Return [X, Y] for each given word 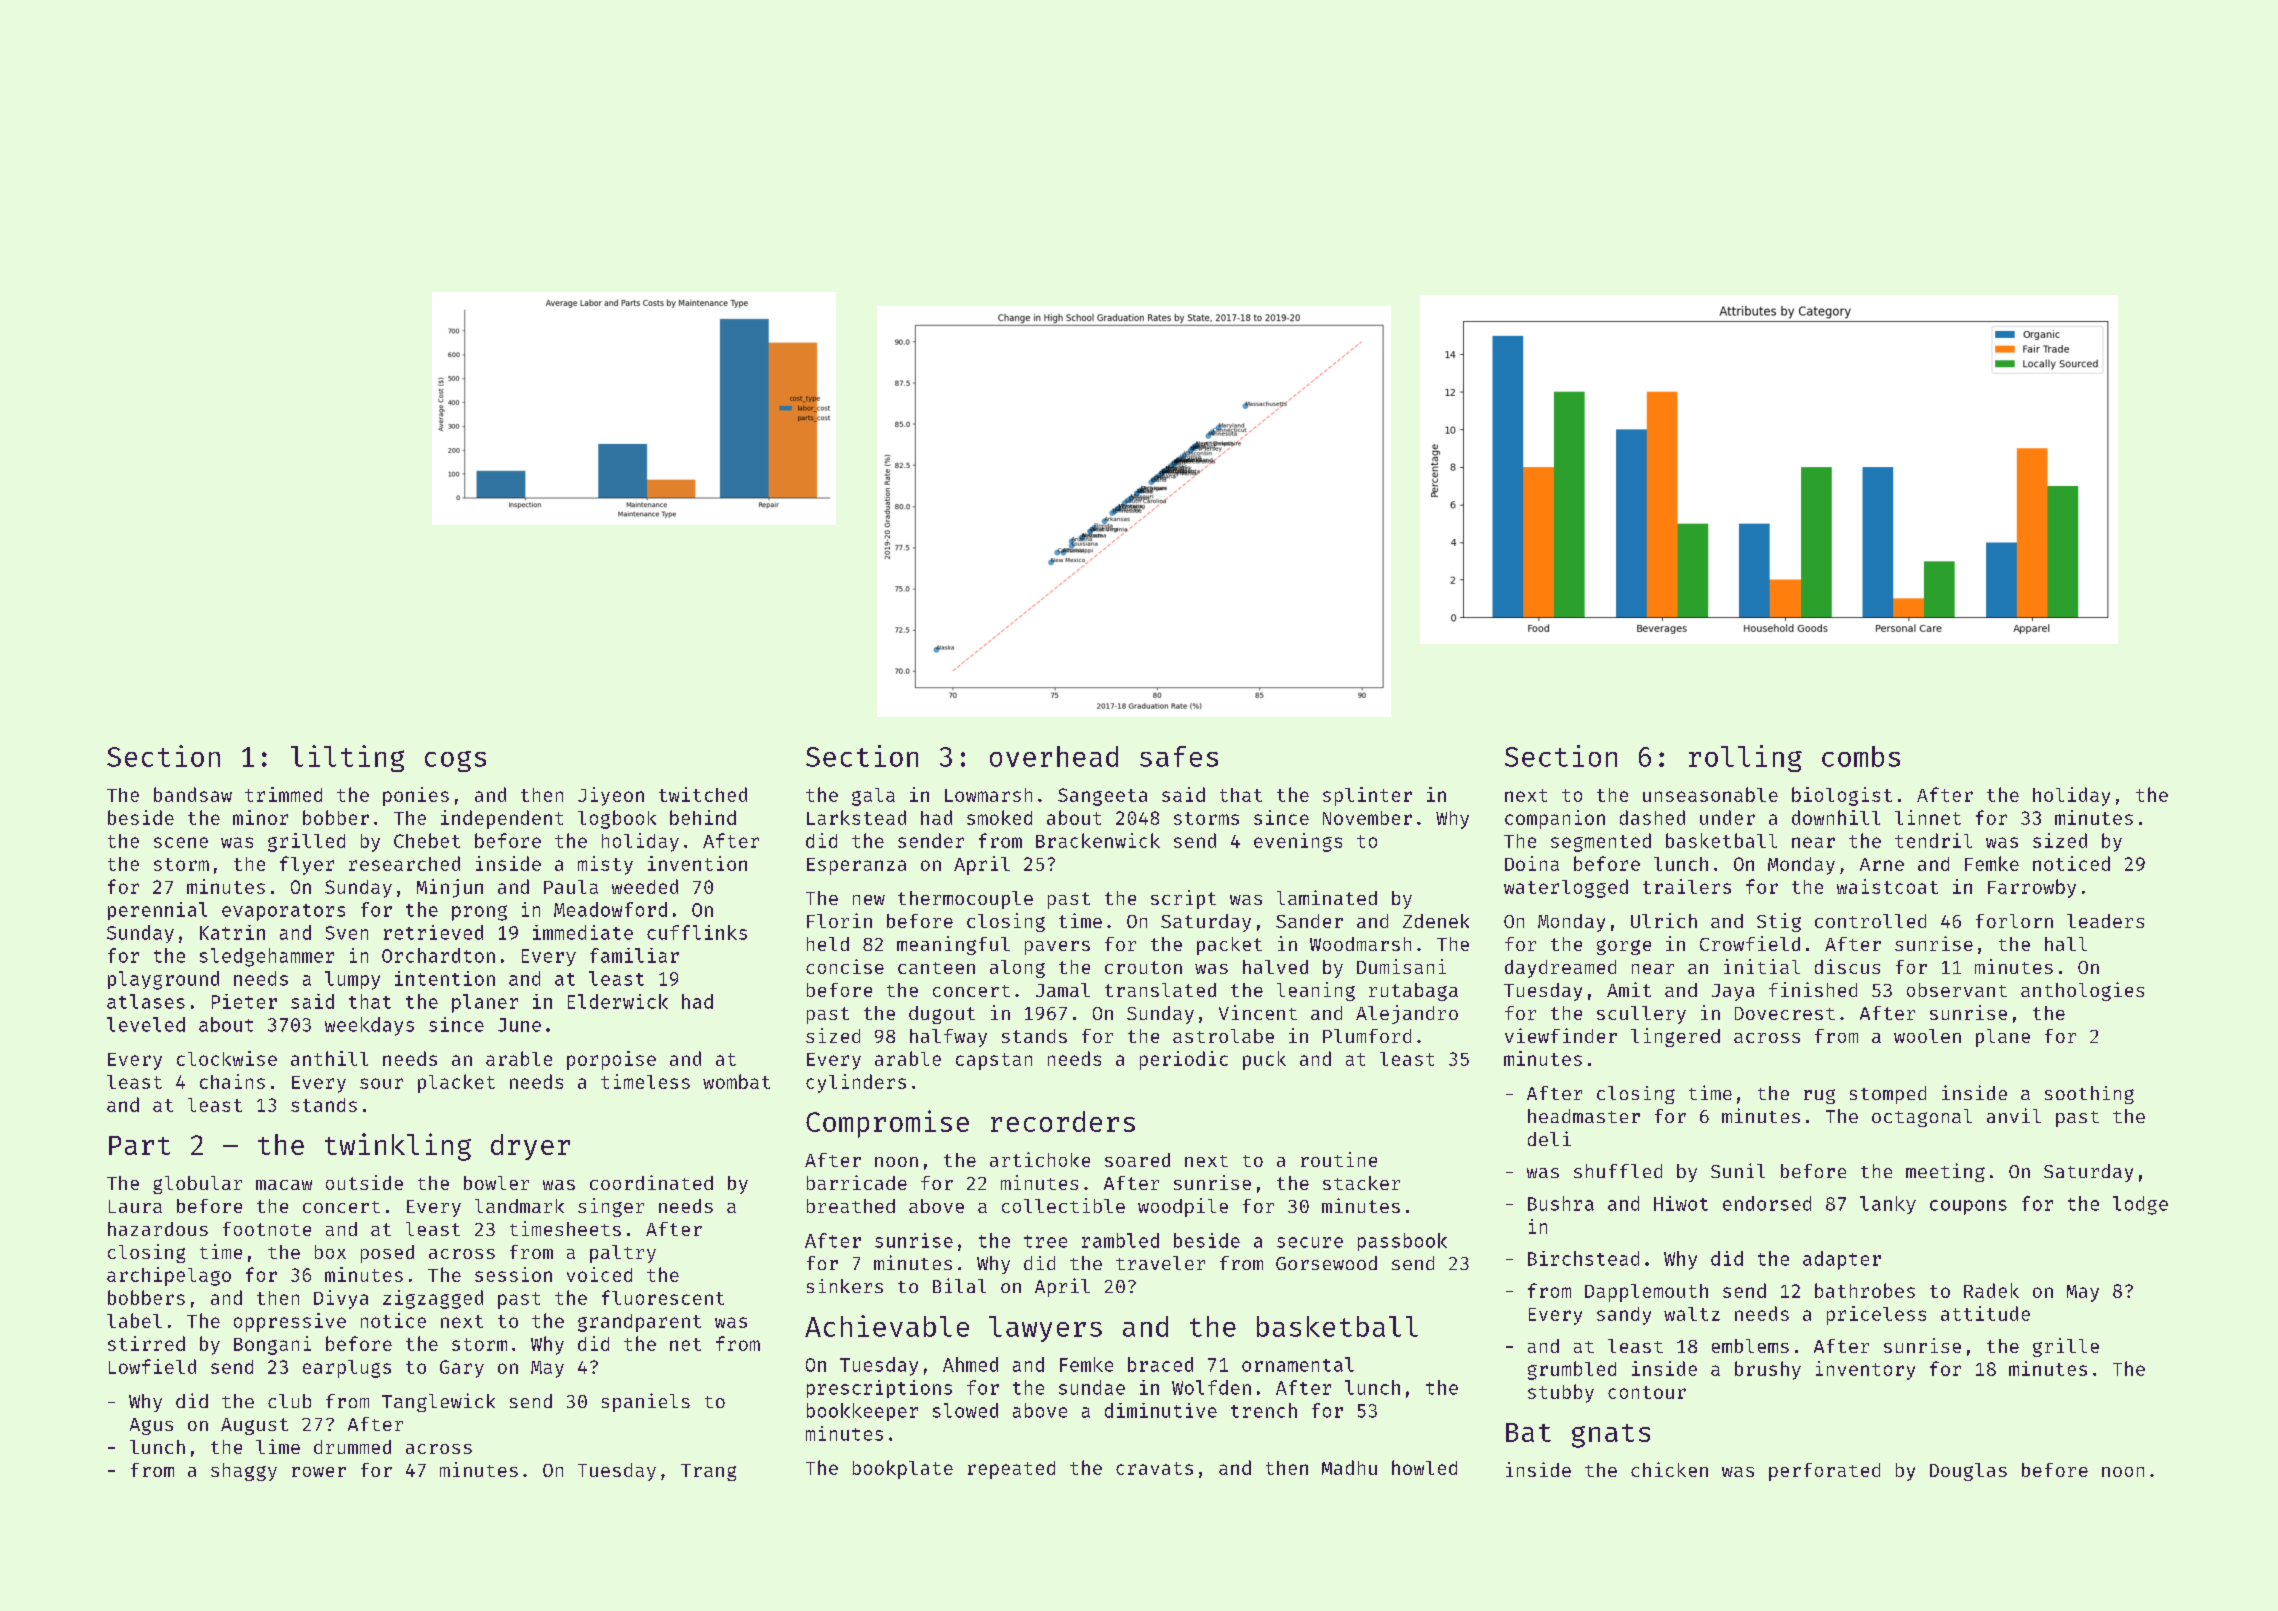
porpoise [611, 1060]
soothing [2089, 1095]
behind [703, 817]
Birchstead [1583, 1258]
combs [1861, 756]
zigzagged [433, 1299]
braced [1160, 1364]
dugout [942, 1015]
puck [1264, 1060]
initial [1762, 966]
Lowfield [152, 1366]
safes [1179, 756]
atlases [146, 1001]
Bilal [959, 1285]
